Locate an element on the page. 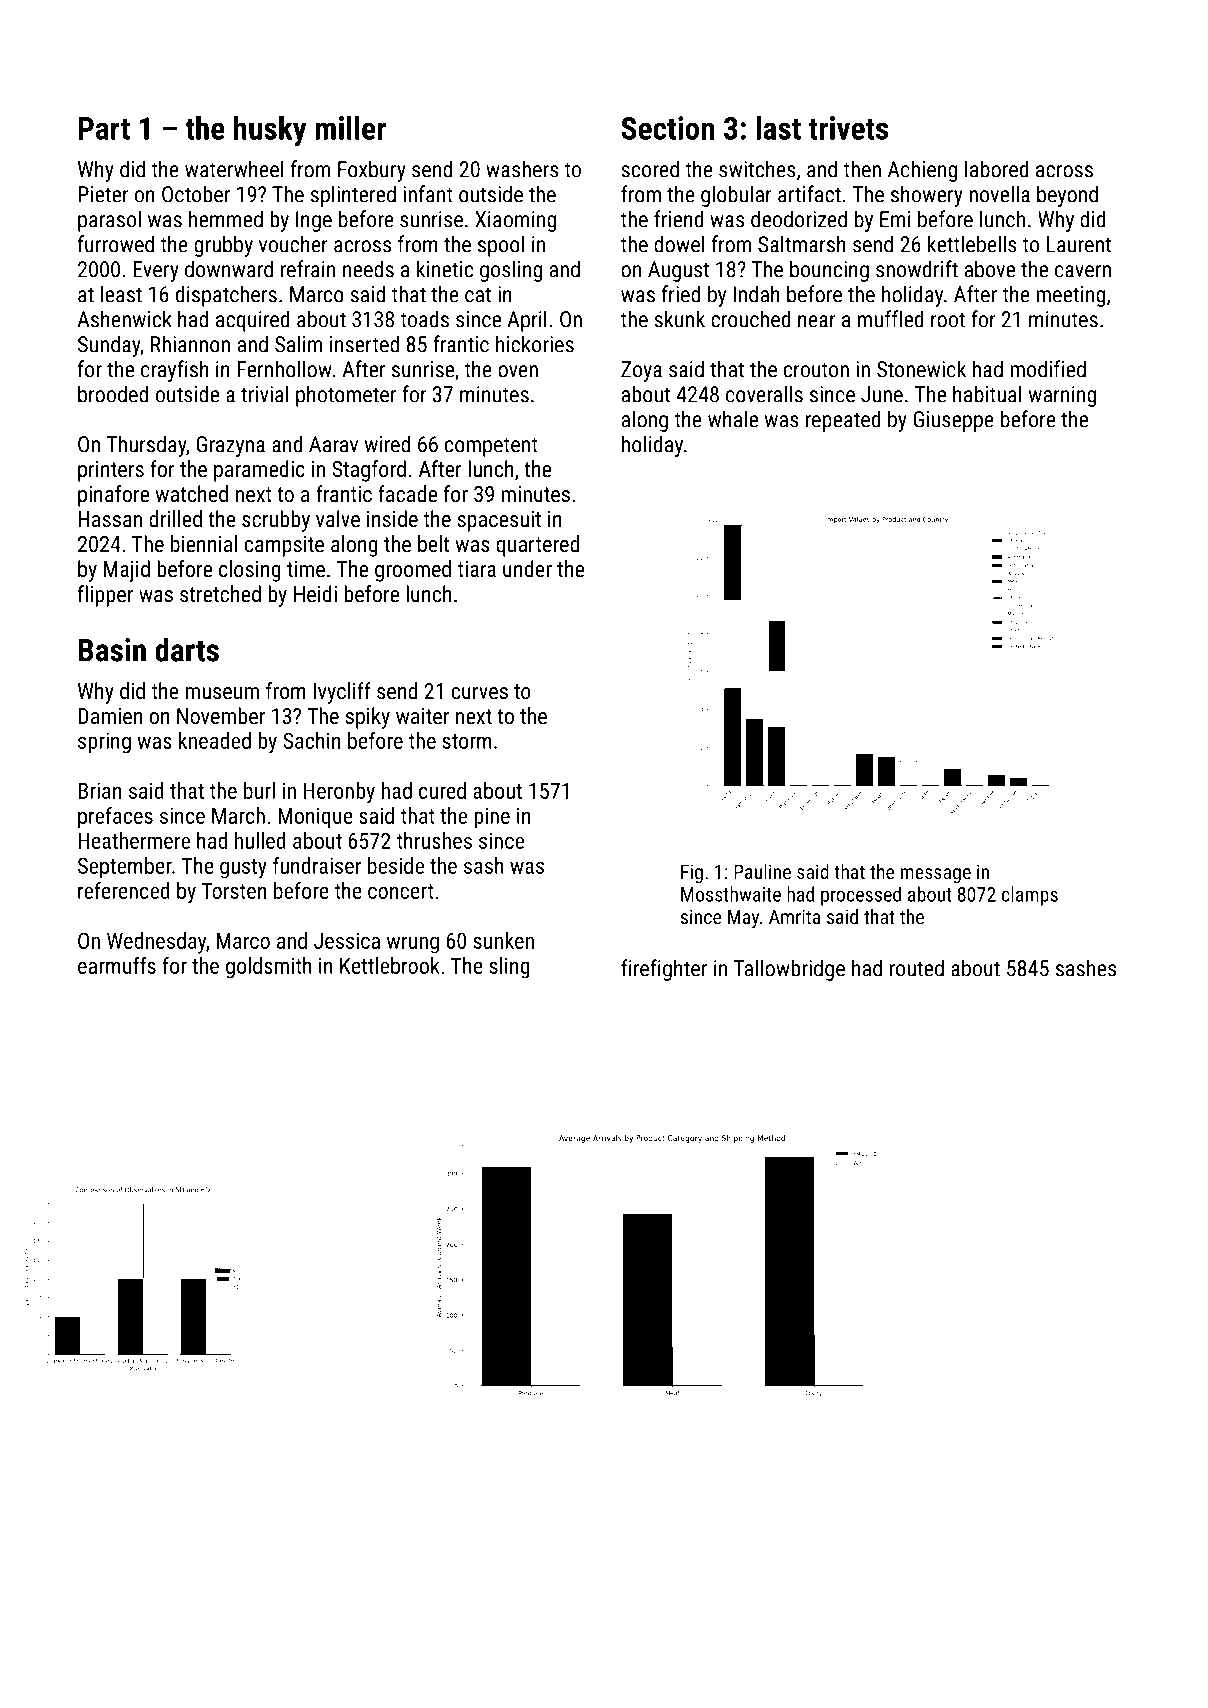 The width and height of the page is (1208, 1708). Pieter is located at coordinates (103, 194).
